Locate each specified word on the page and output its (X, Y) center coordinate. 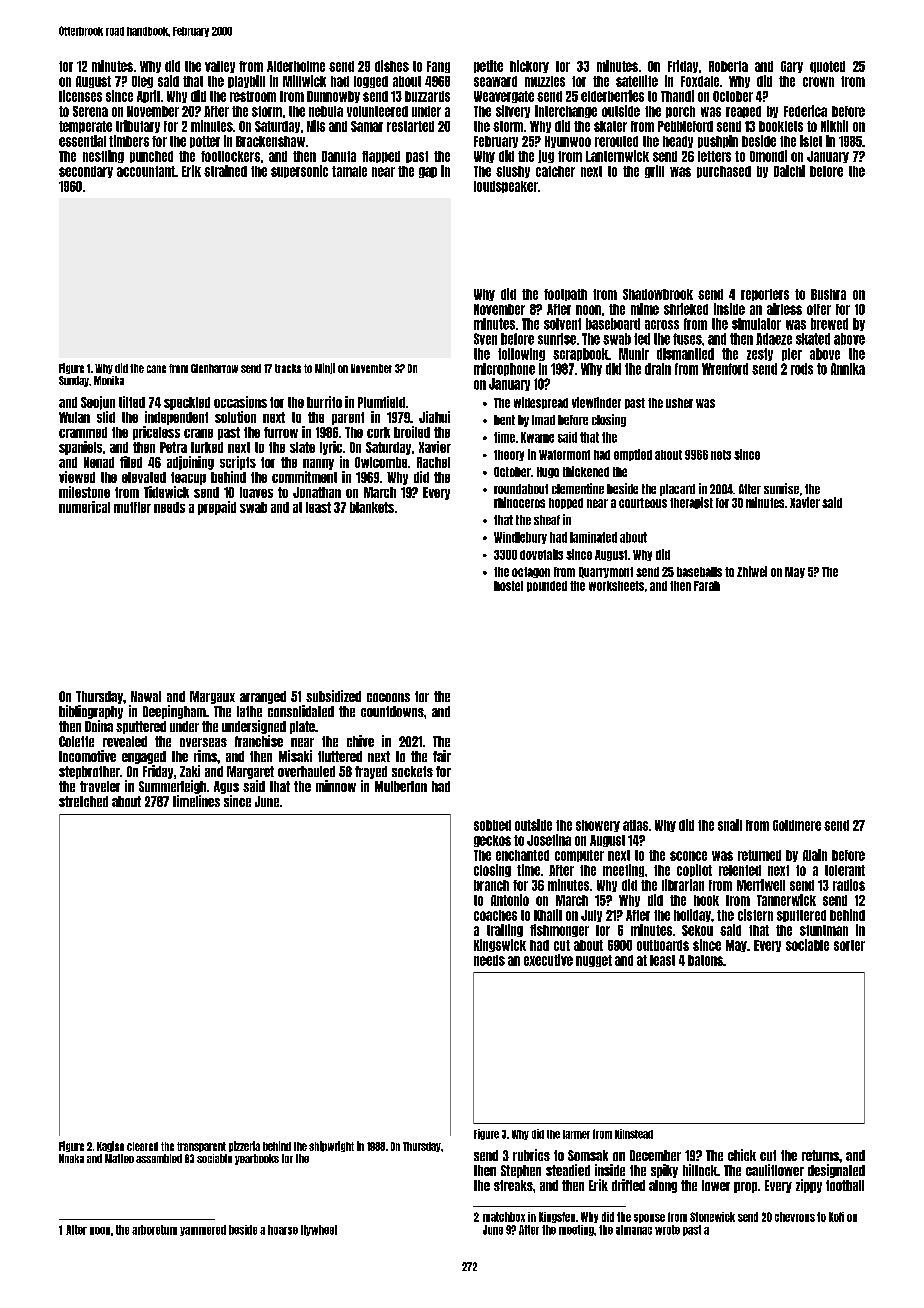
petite (488, 66)
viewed (77, 477)
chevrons (795, 1217)
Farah (707, 586)
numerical (84, 507)
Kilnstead (634, 1134)
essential (82, 141)
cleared (142, 1146)
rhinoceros (519, 502)
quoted (827, 67)
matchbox (504, 1217)
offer (819, 309)
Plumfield (381, 402)
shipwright (331, 1146)
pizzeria (244, 1146)
